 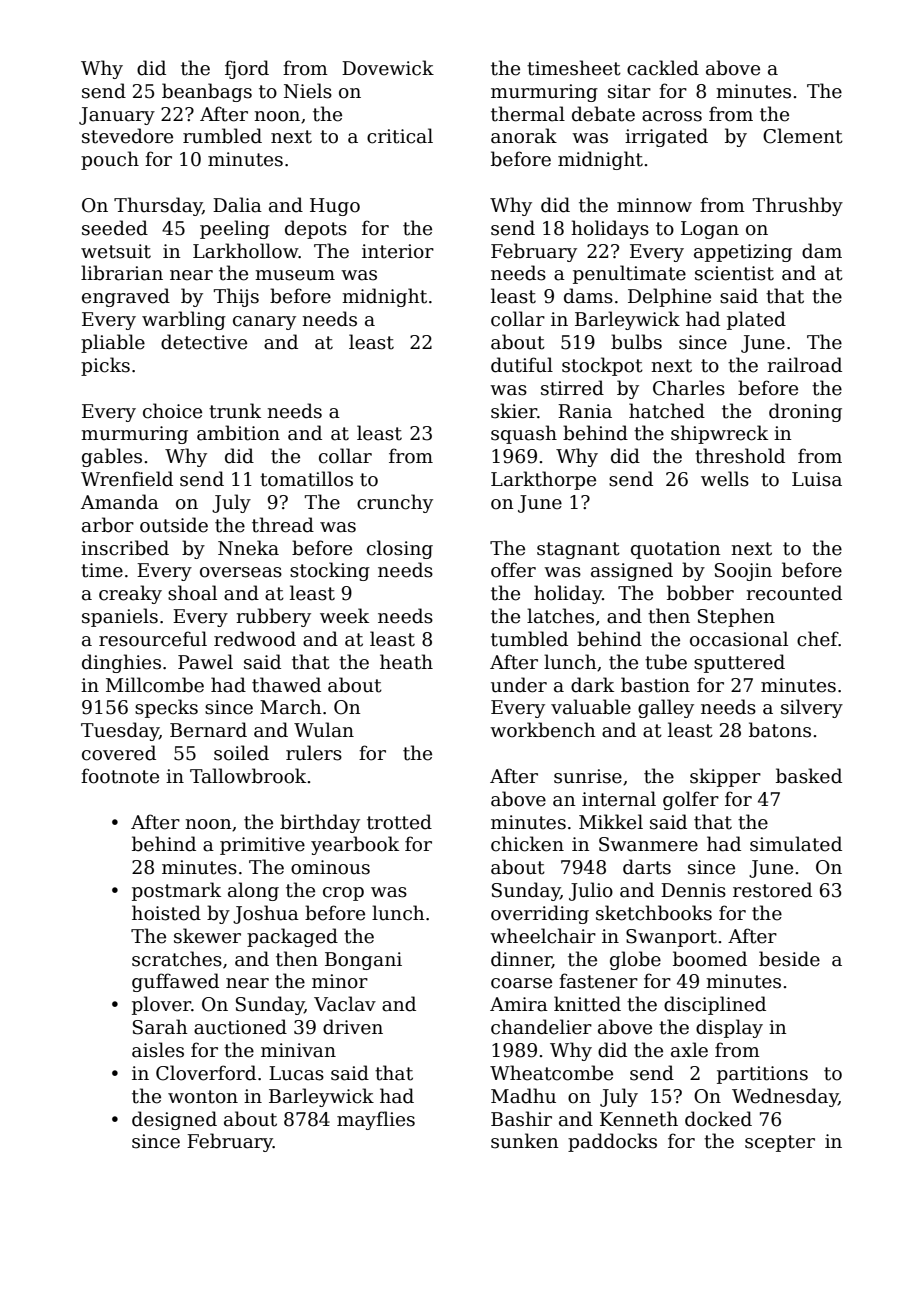 What do you see at coordinates (725, 479) in the document?
I see `wells` at bounding box center [725, 479].
